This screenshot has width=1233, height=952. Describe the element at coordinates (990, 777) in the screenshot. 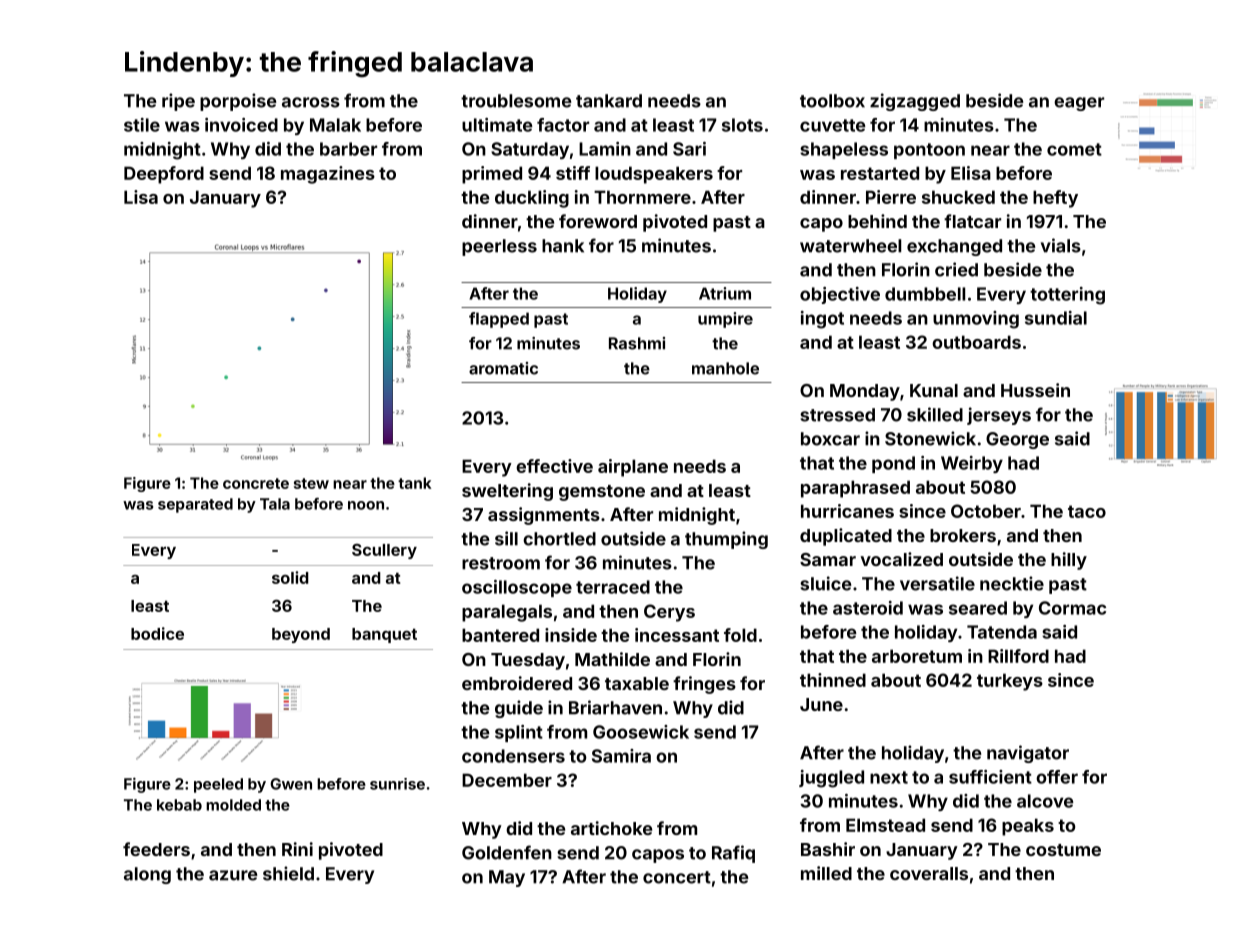

I see `sufficient` at that location.
